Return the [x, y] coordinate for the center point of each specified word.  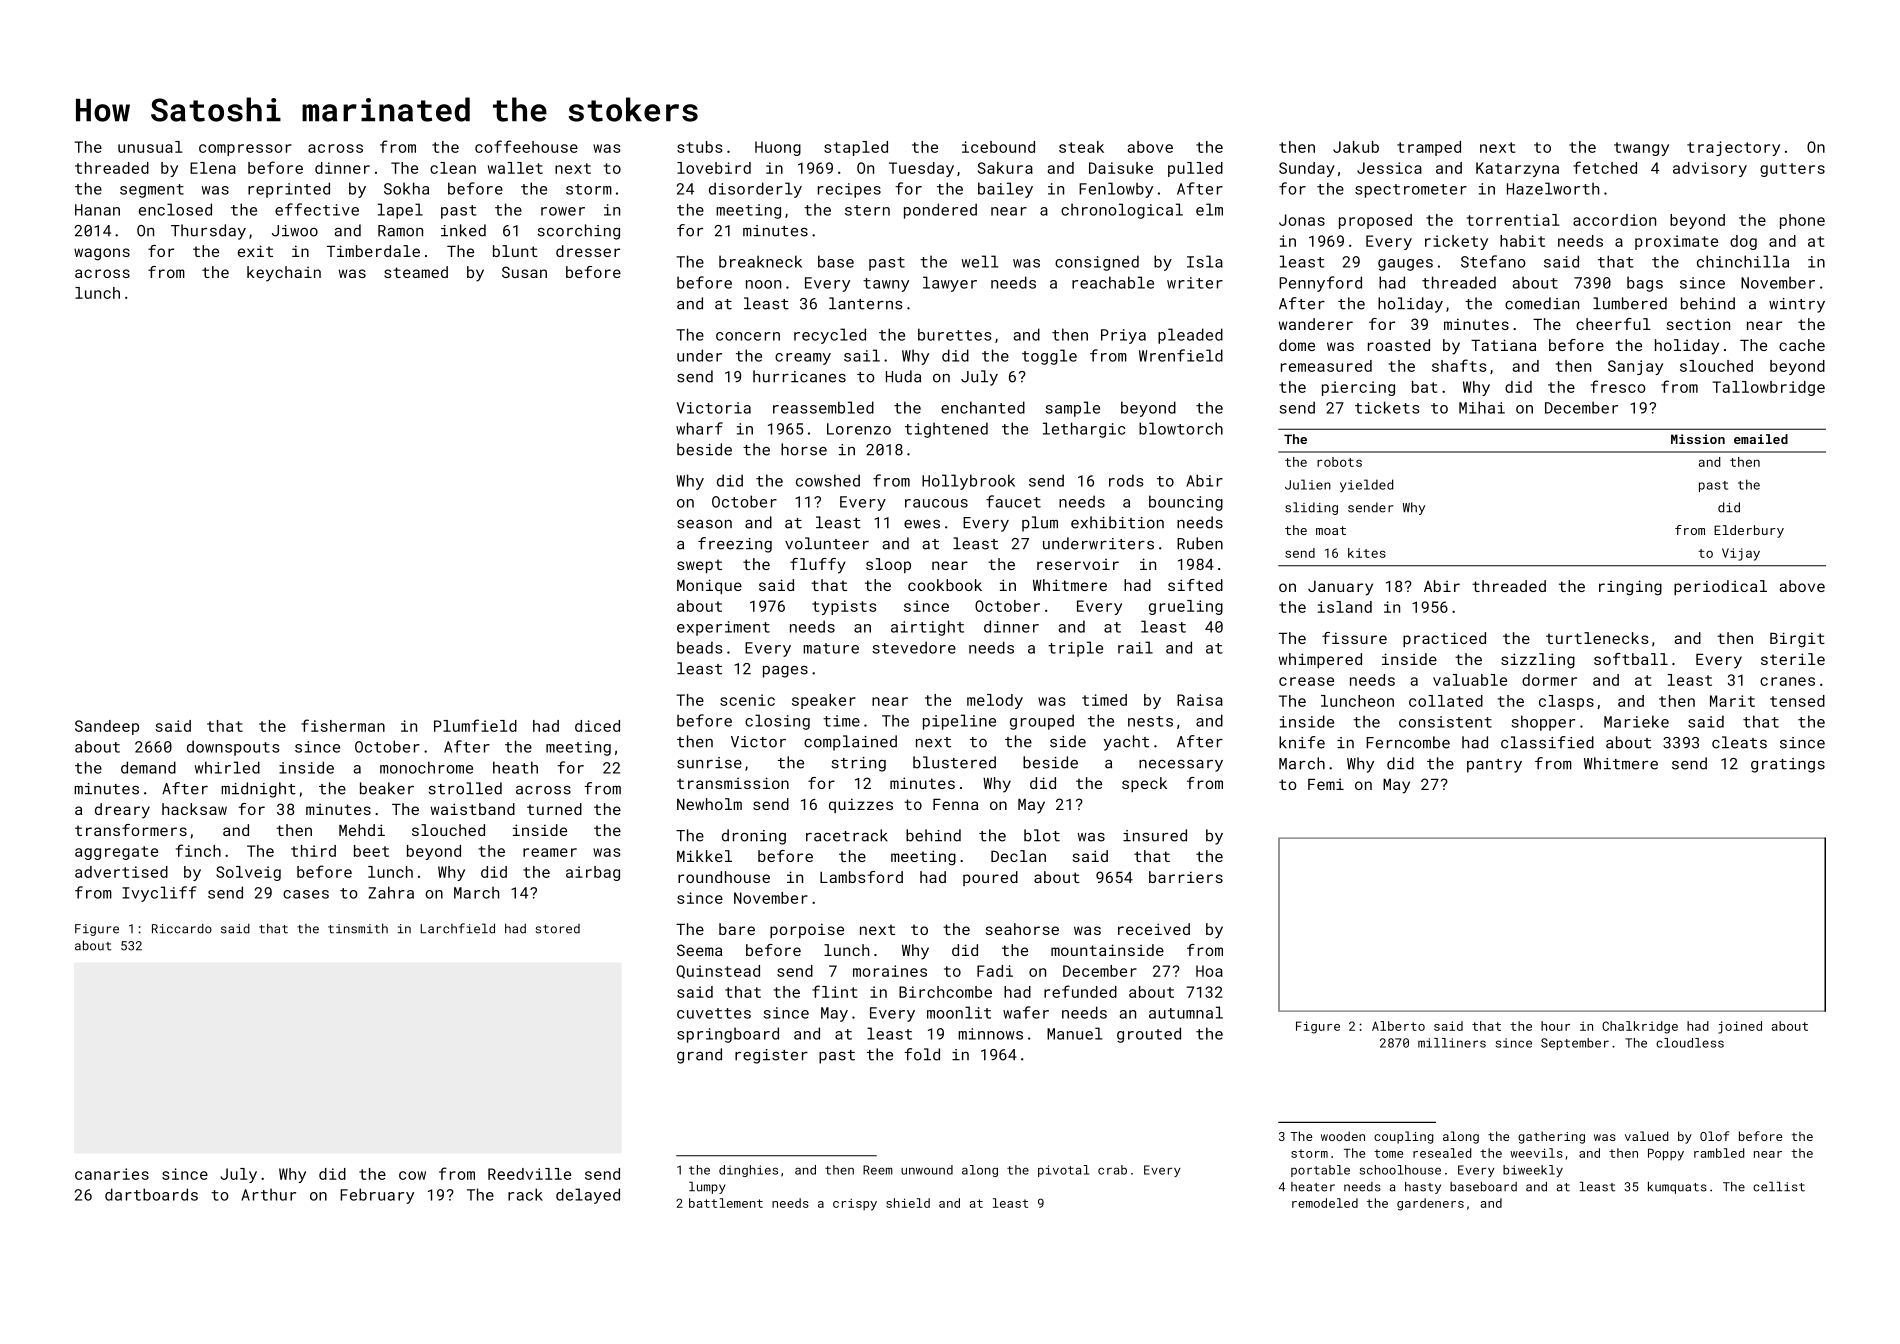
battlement [726, 1203]
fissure [1354, 638]
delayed [588, 1196]
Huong [778, 148]
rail [1135, 647]
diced [597, 726]
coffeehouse [526, 146]
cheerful [1613, 324]
